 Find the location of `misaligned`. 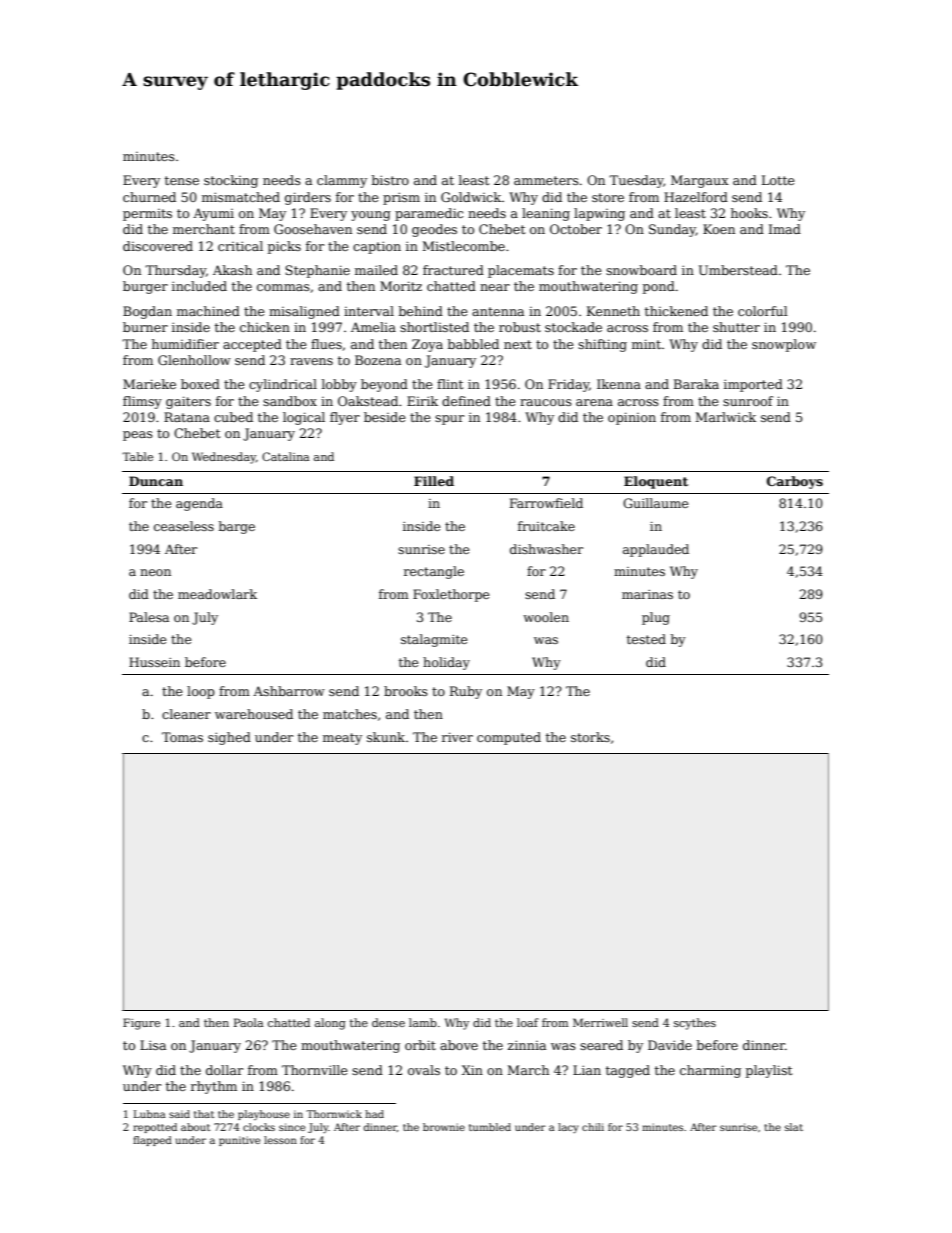

misaligned is located at coordinates (304, 312).
